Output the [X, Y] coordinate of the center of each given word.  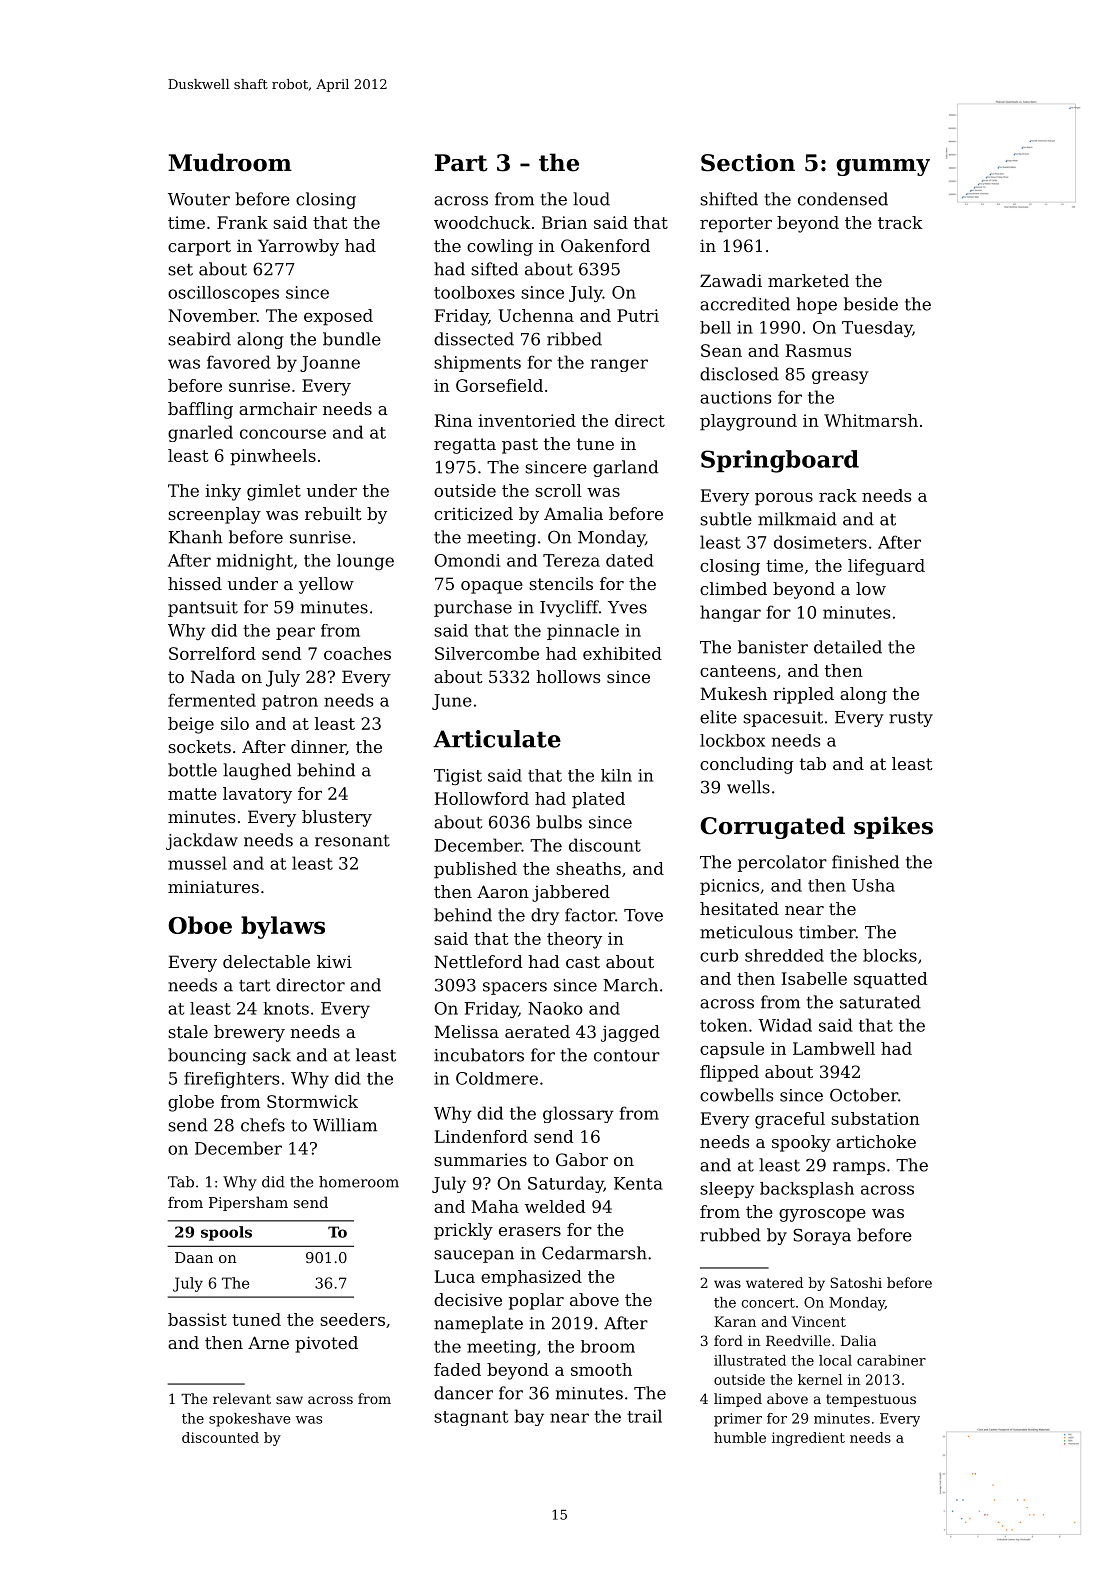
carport [199, 248]
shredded [784, 955]
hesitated [739, 908]
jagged [630, 1033]
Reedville [798, 1340]
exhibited [622, 653]
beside [871, 304]
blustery [337, 818]
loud [591, 199]
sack [272, 1055]
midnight [255, 562]
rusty [911, 719]
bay [529, 1417]
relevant [242, 1398]
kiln [616, 775]
